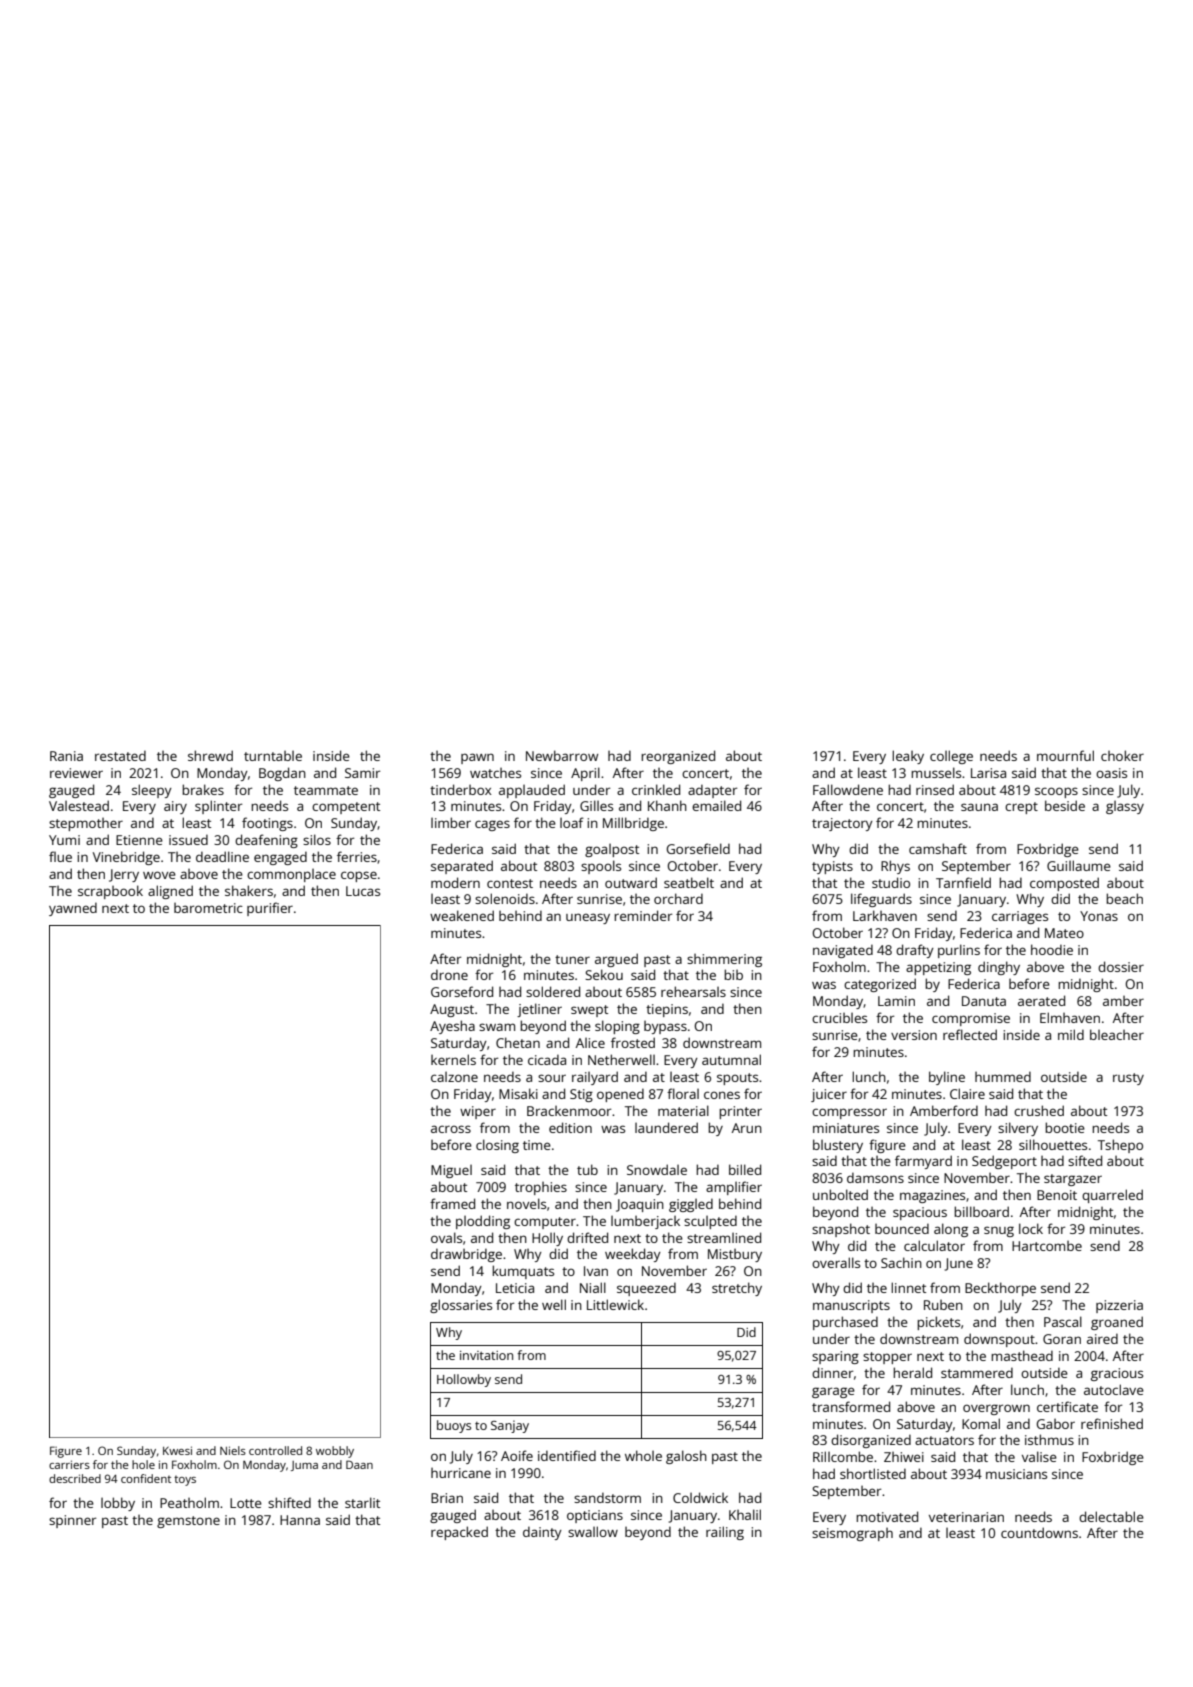  Describe the element at coordinates (66, 756) in the screenshot. I see `Rania` at that location.
